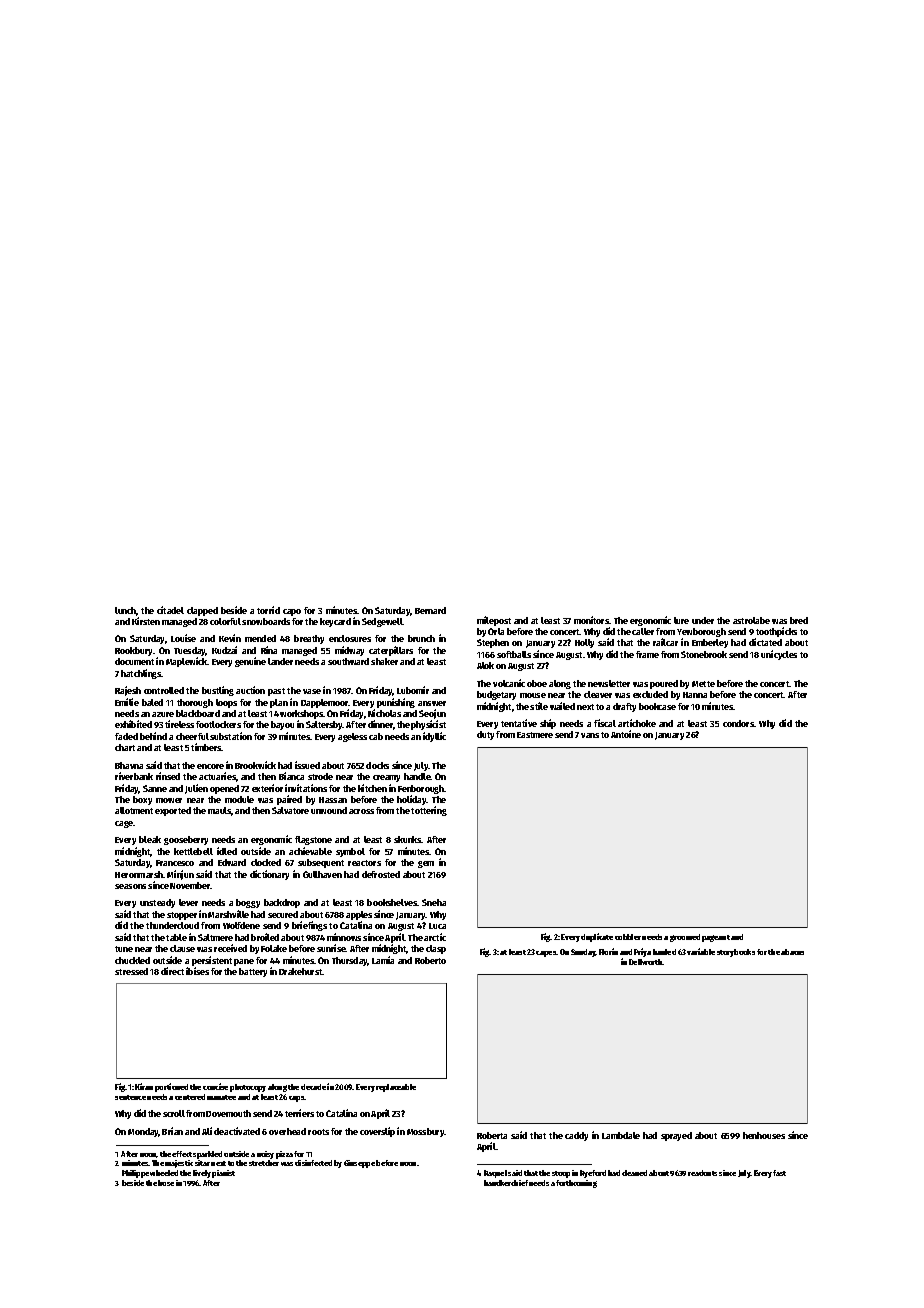 The image size is (924, 1308). I want to click on henhouses, so click(764, 1135).
